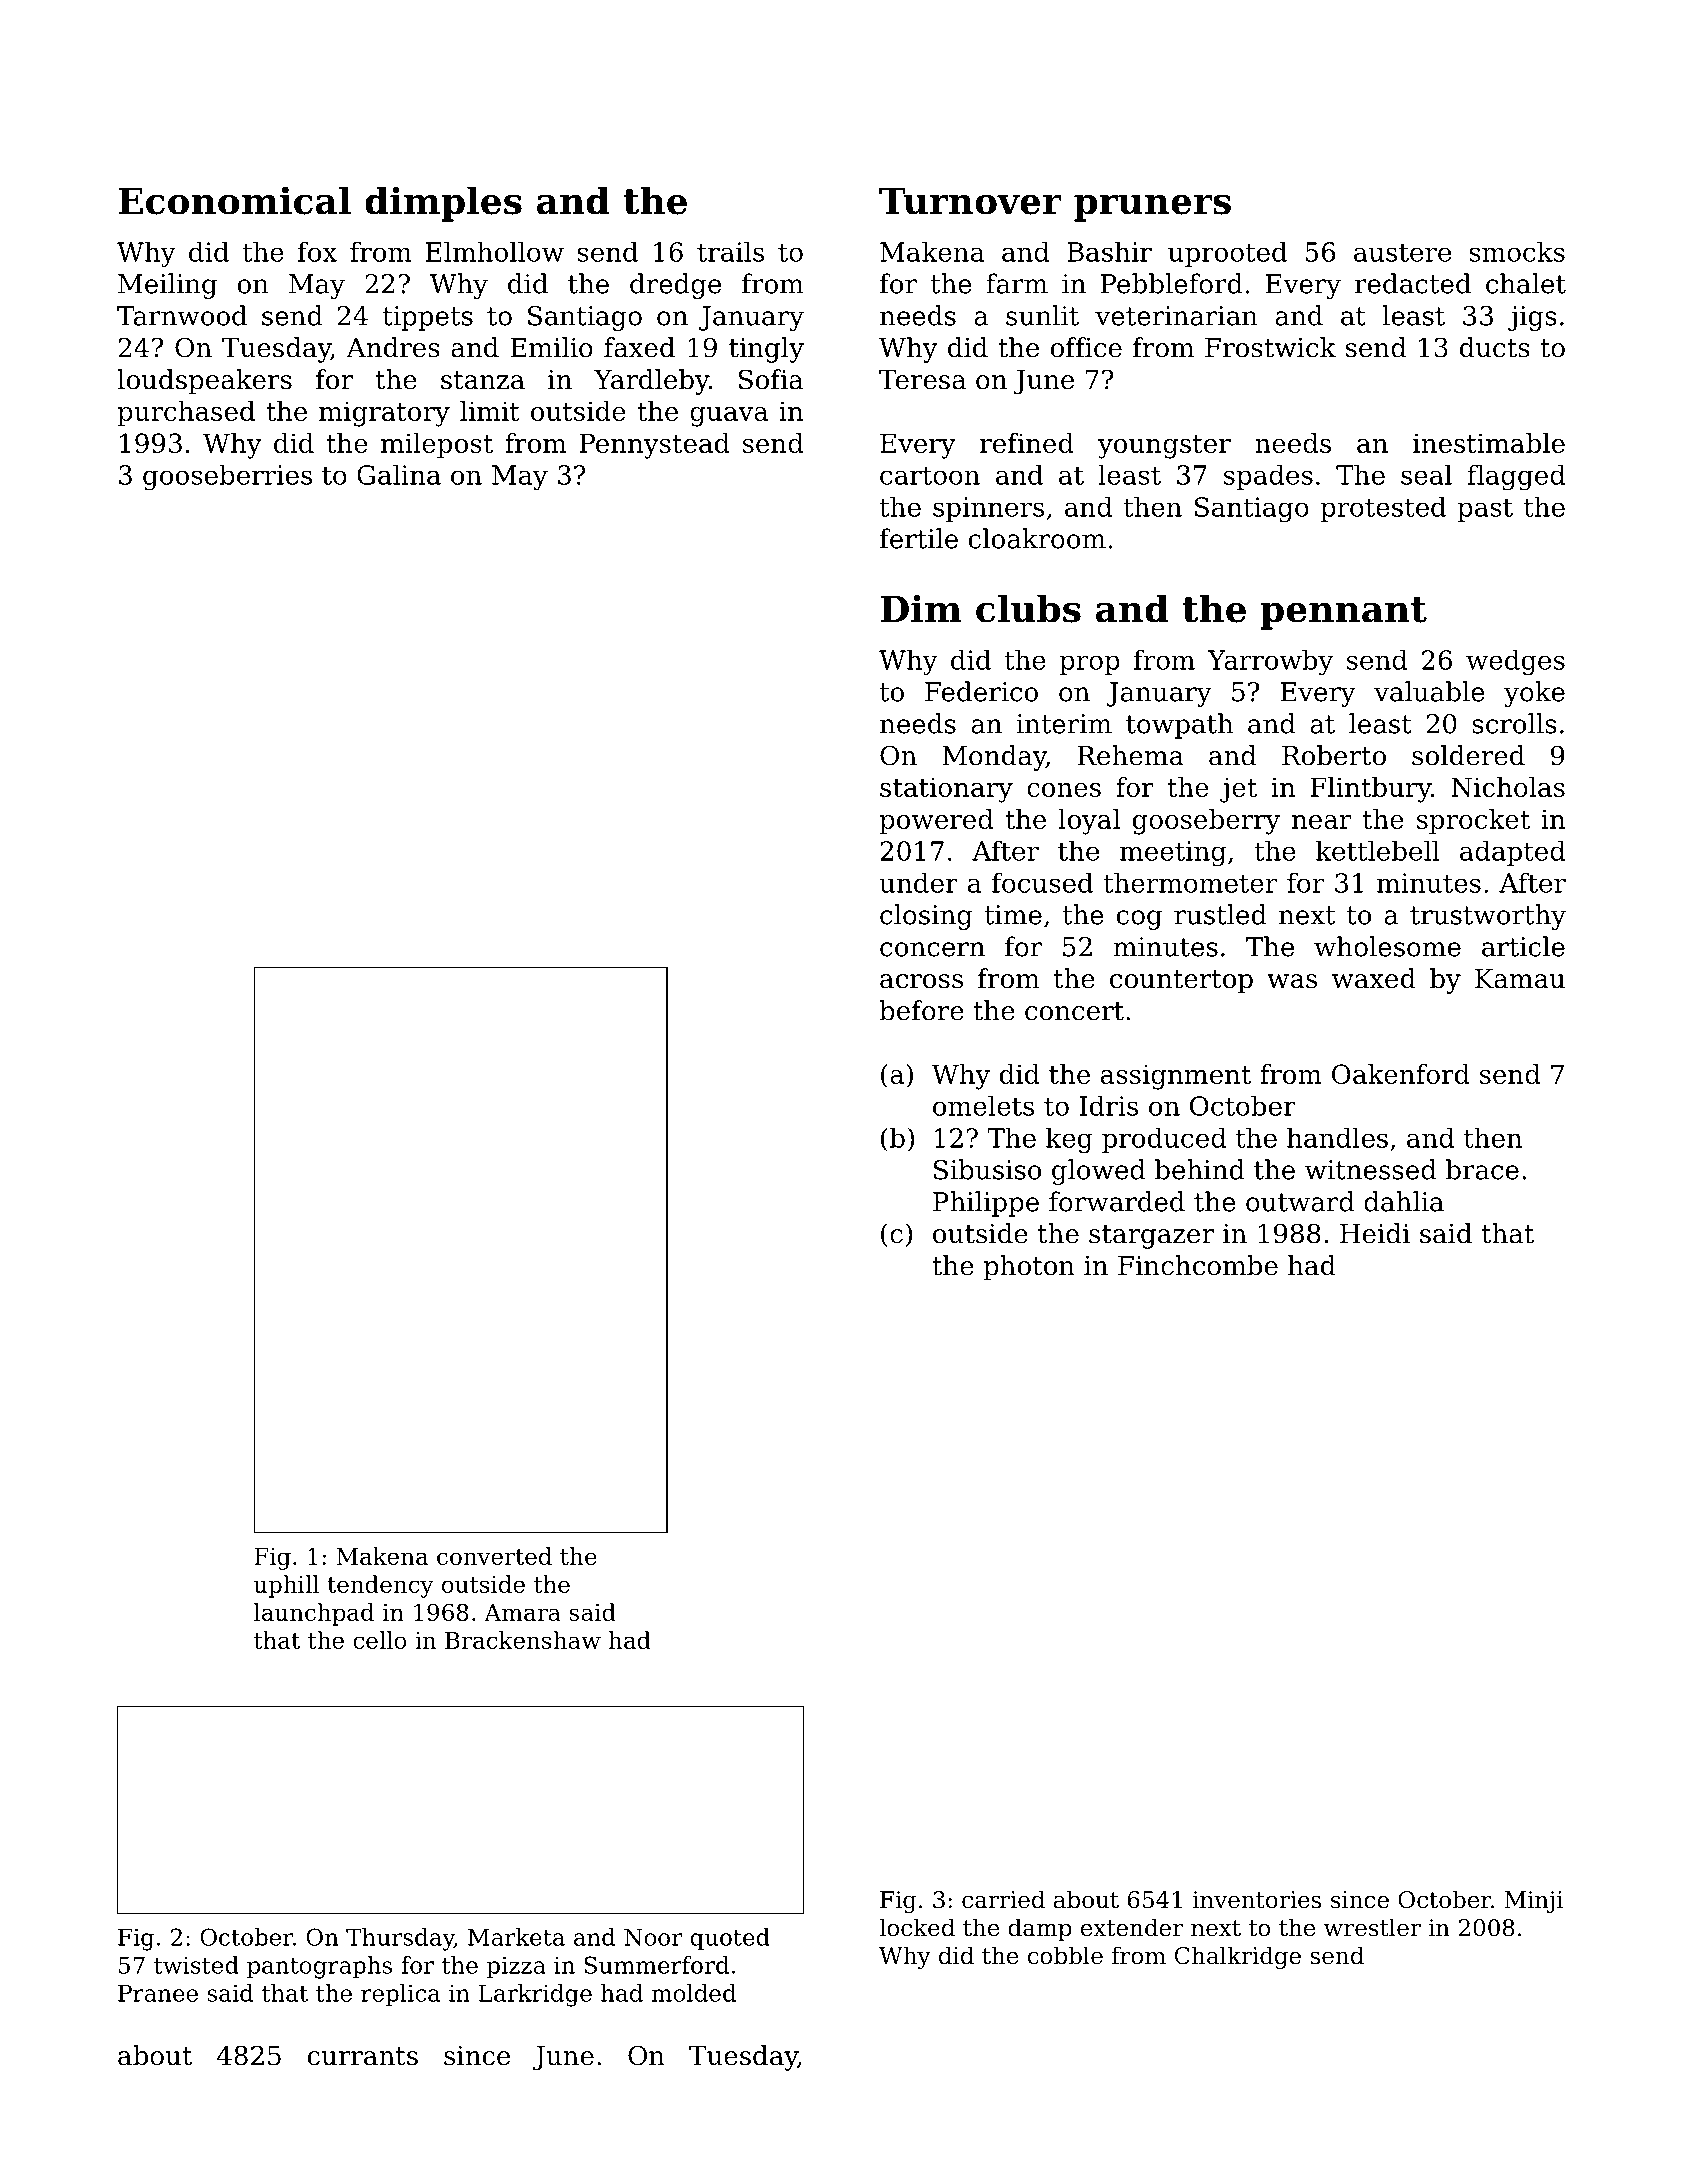 The image size is (1683, 2178). Describe the element at coordinates (936, 821) in the document. I see `powered` at that location.
